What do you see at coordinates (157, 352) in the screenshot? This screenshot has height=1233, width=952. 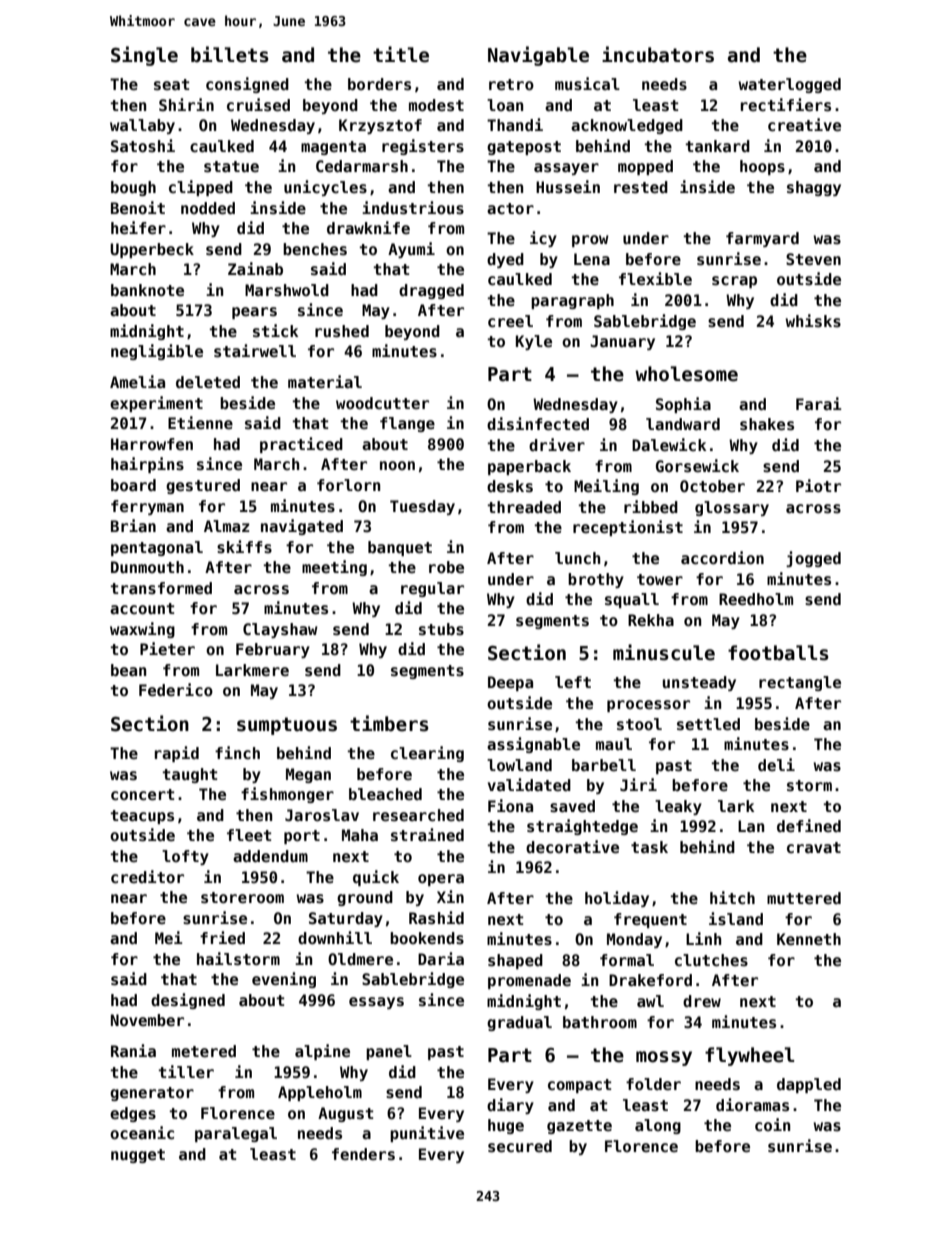 I see `negligible` at bounding box center [157, 352].
